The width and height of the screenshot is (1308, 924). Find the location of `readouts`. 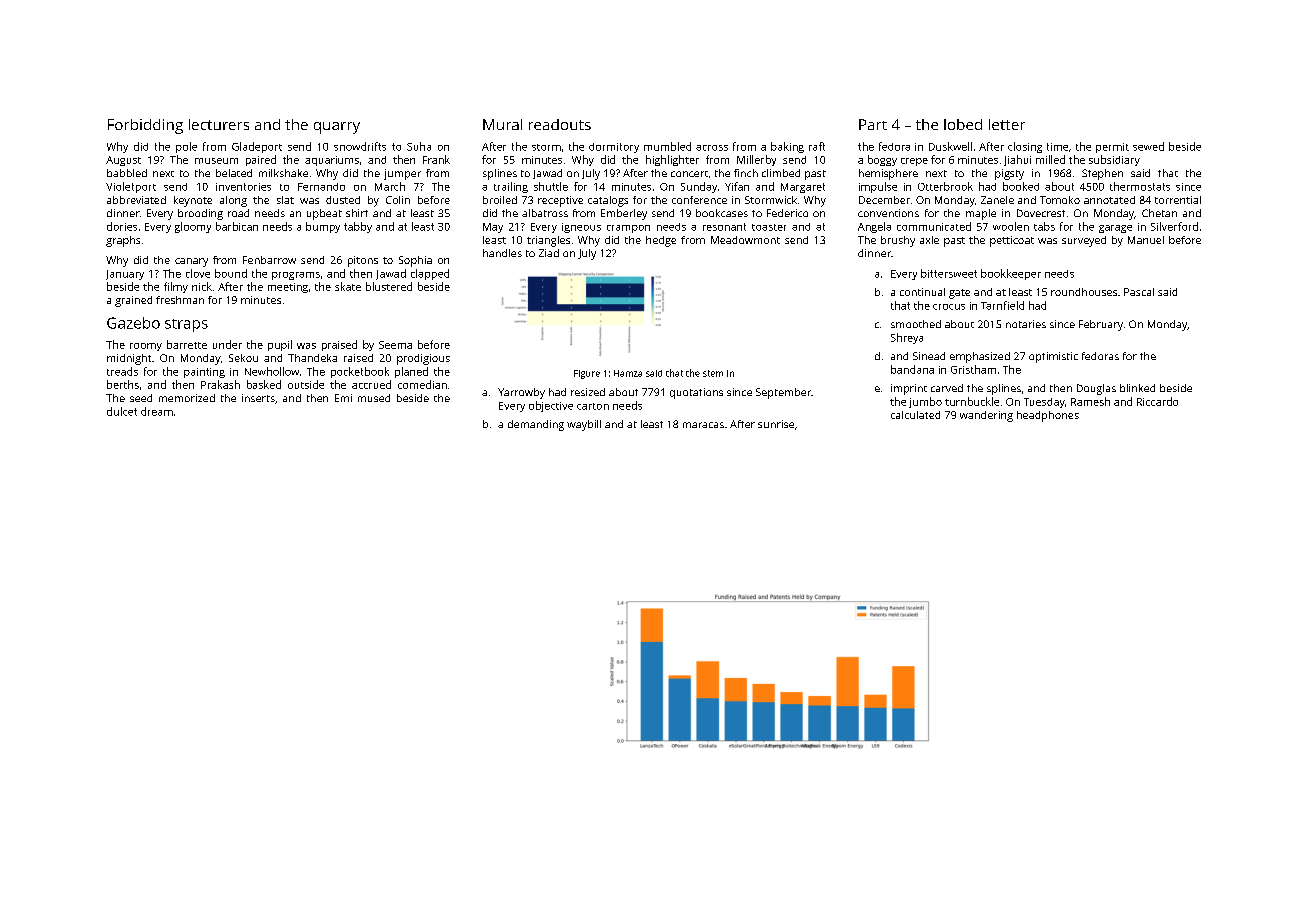

readouts is located at coordinates (560, 124).
